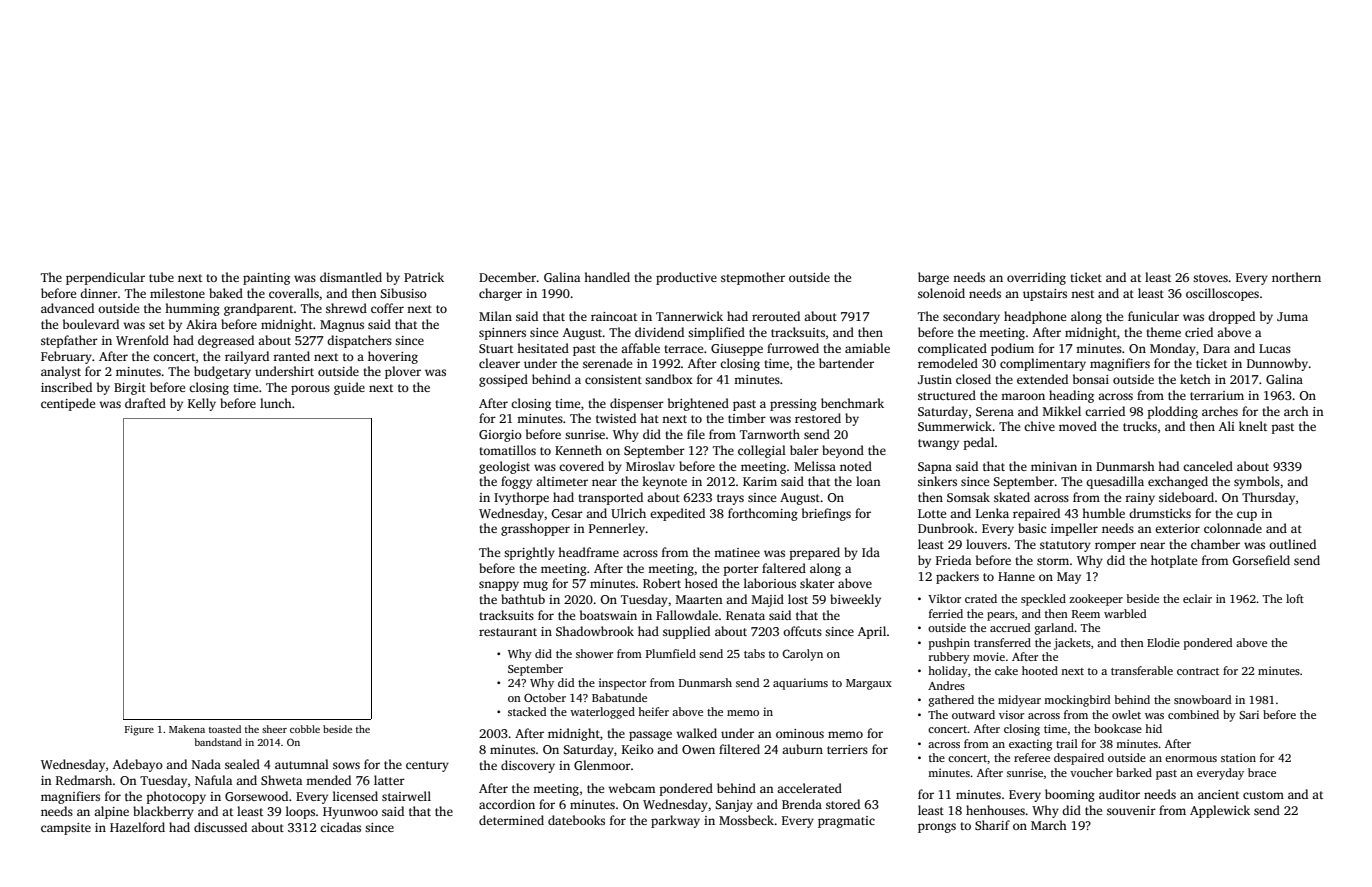 The width and height of the screenshot is (1372, 887). Describe the element at coordinates (1153, 316) in the screenshot. I see `funicular` at that location.
